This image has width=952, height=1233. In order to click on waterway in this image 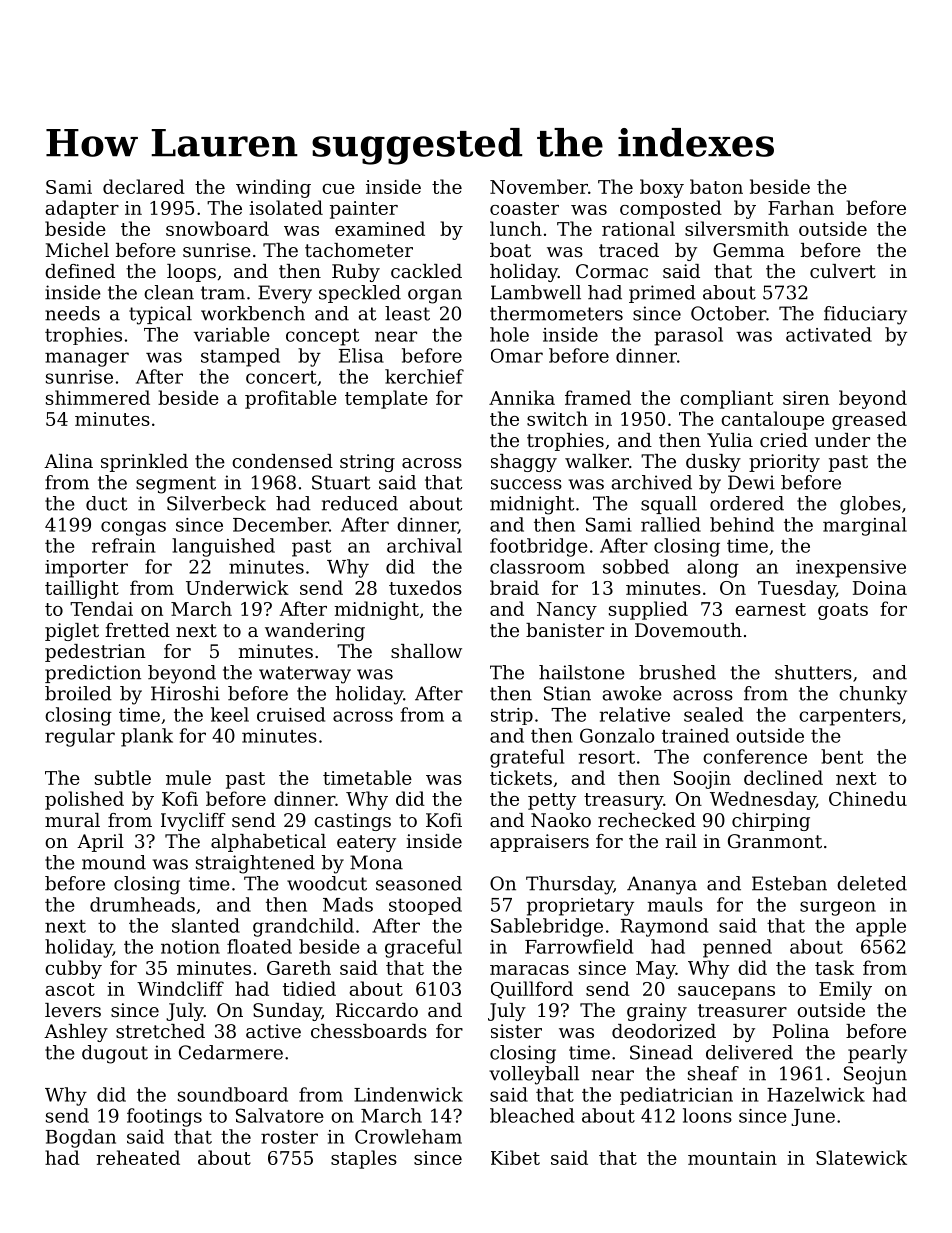, I will do `click(305, 675)`.
